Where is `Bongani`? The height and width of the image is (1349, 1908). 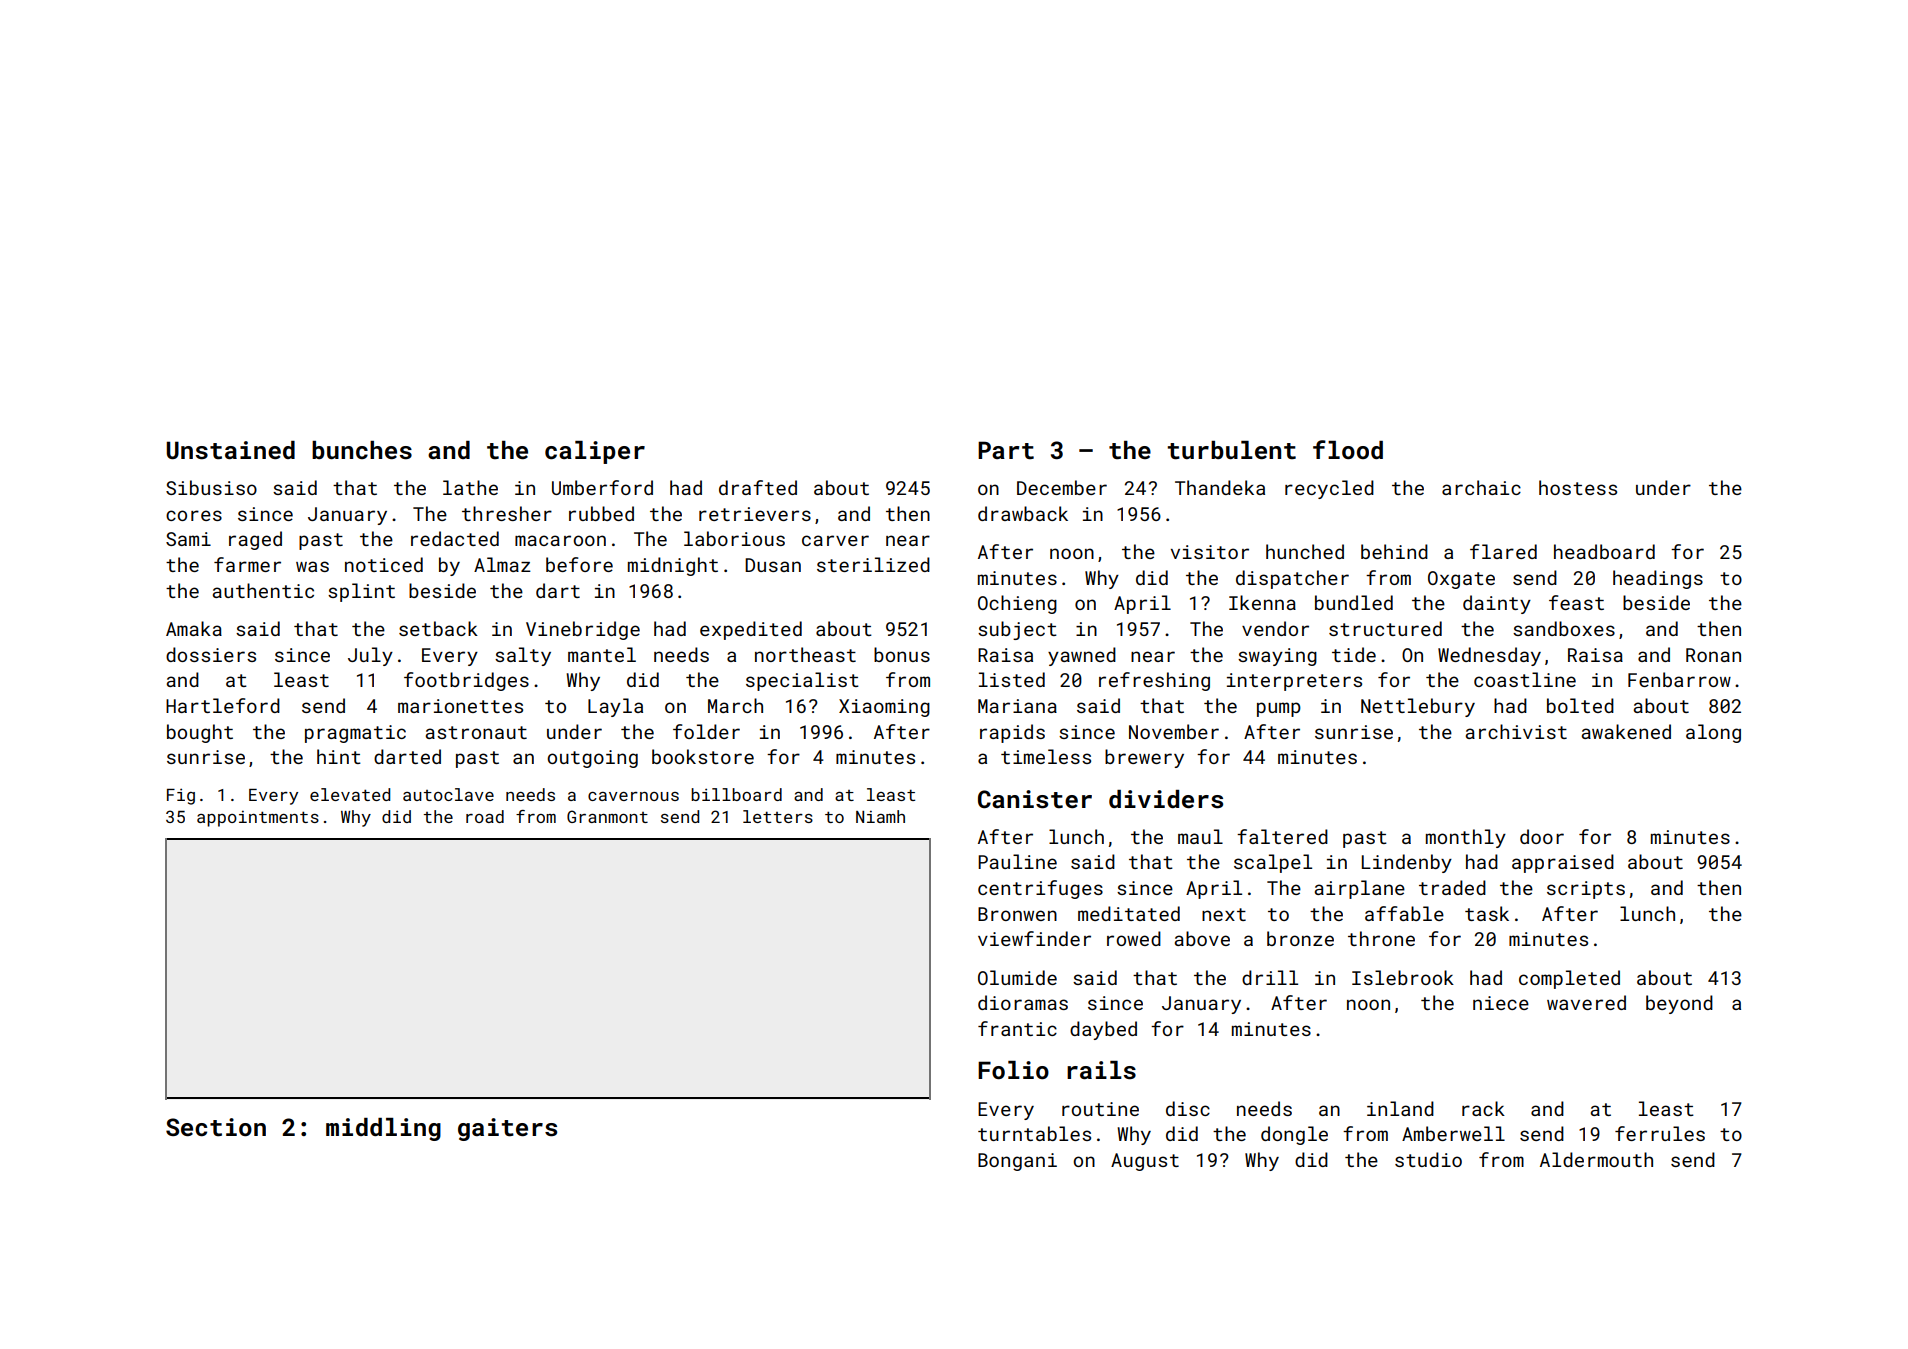 Bongani is located at coordinates (1017, 1162).
